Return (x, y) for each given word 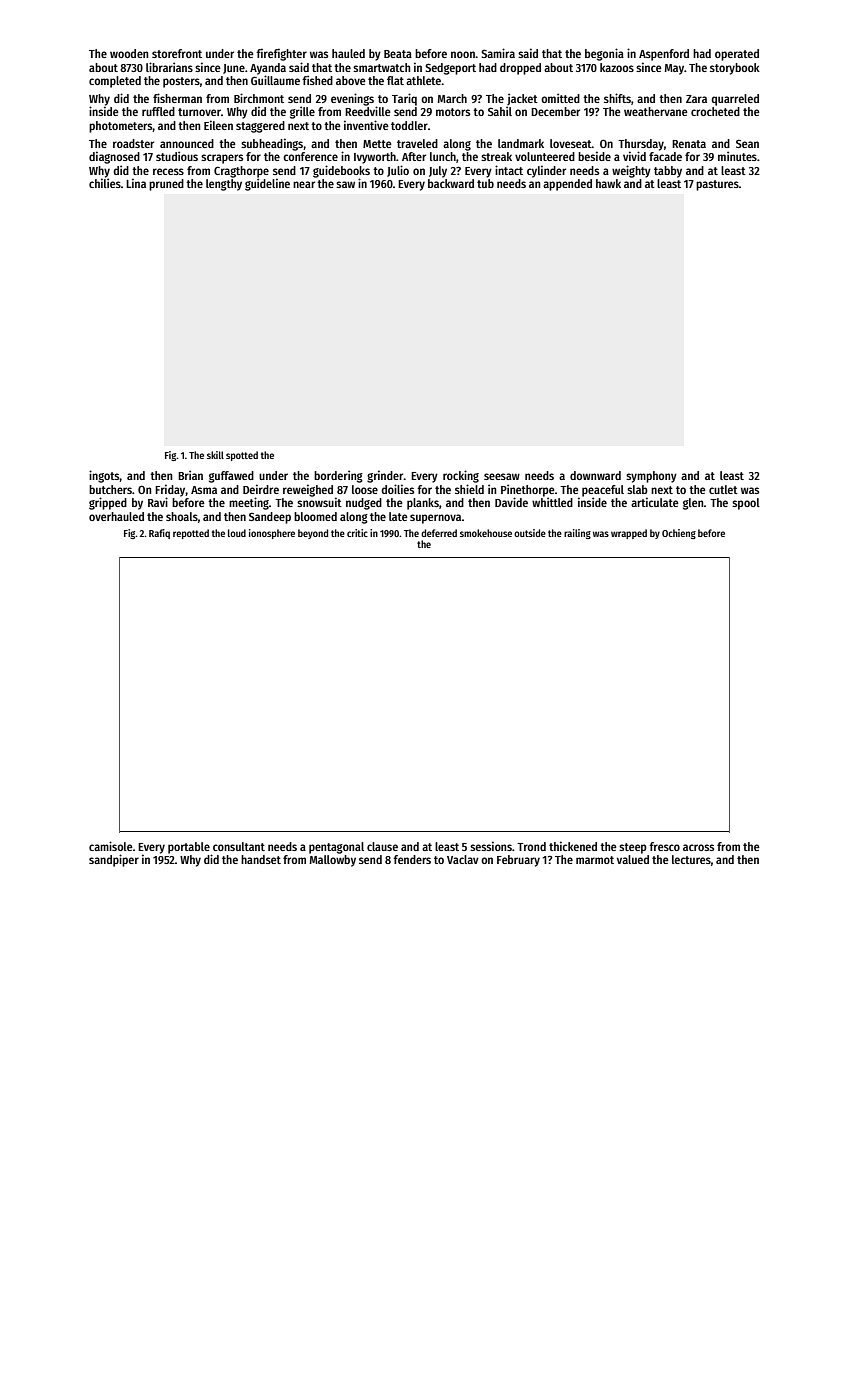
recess (168, 171)
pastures (717, 185)
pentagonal (336, 848)
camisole (111, 846)
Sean (747, 143)
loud (237, 533)
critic (357, 533)
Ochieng (679, 534)
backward (451, 183)
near (304, 184)
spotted (242, 456)
